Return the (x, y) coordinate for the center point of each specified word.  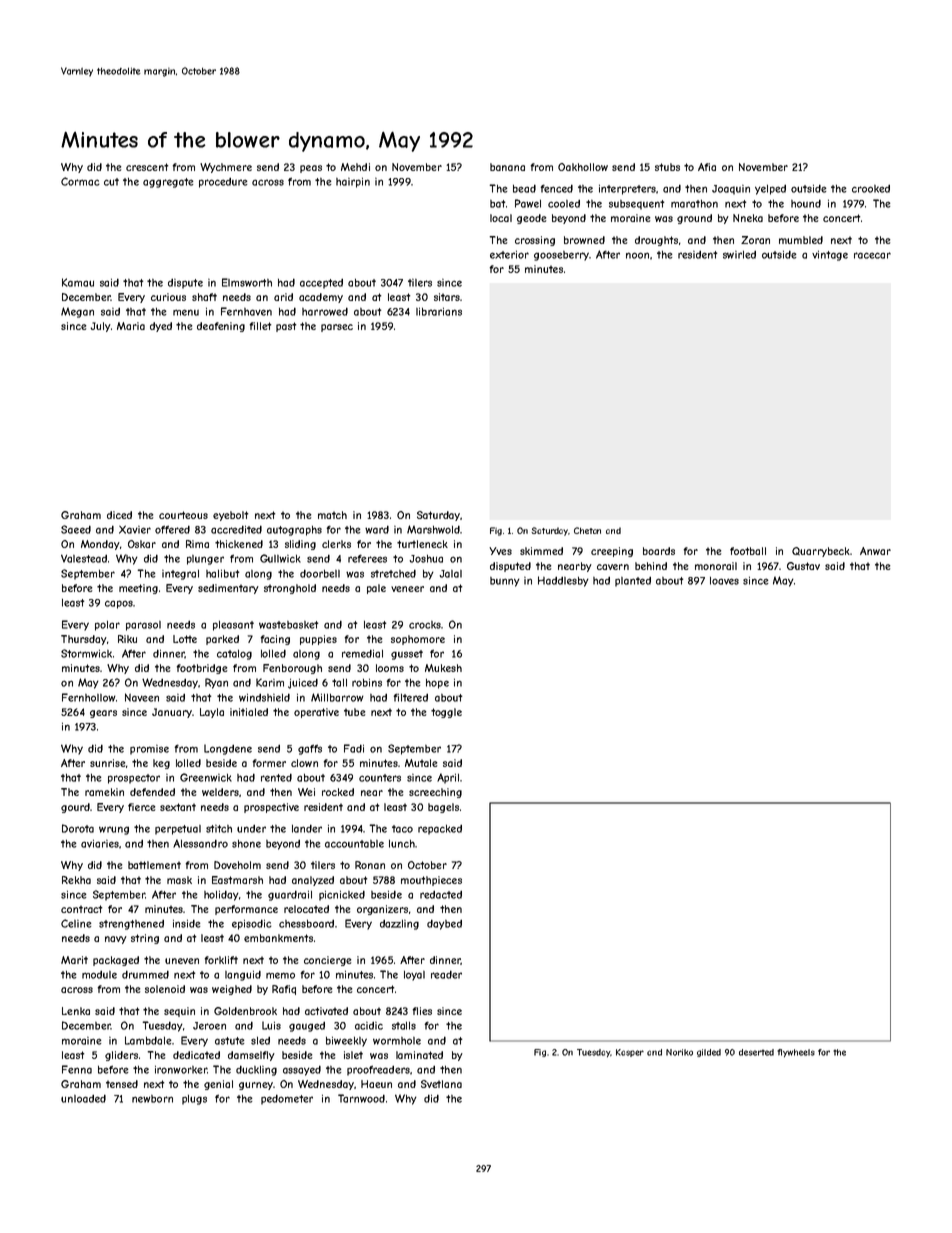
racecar (872, 255)
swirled (739, 254)
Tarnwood (361, 1098)
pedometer (287, 1099)
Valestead (84, 558)
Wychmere (226, 168)
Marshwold (433, 529)
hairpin (353, 182)
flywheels (796, 1053)
